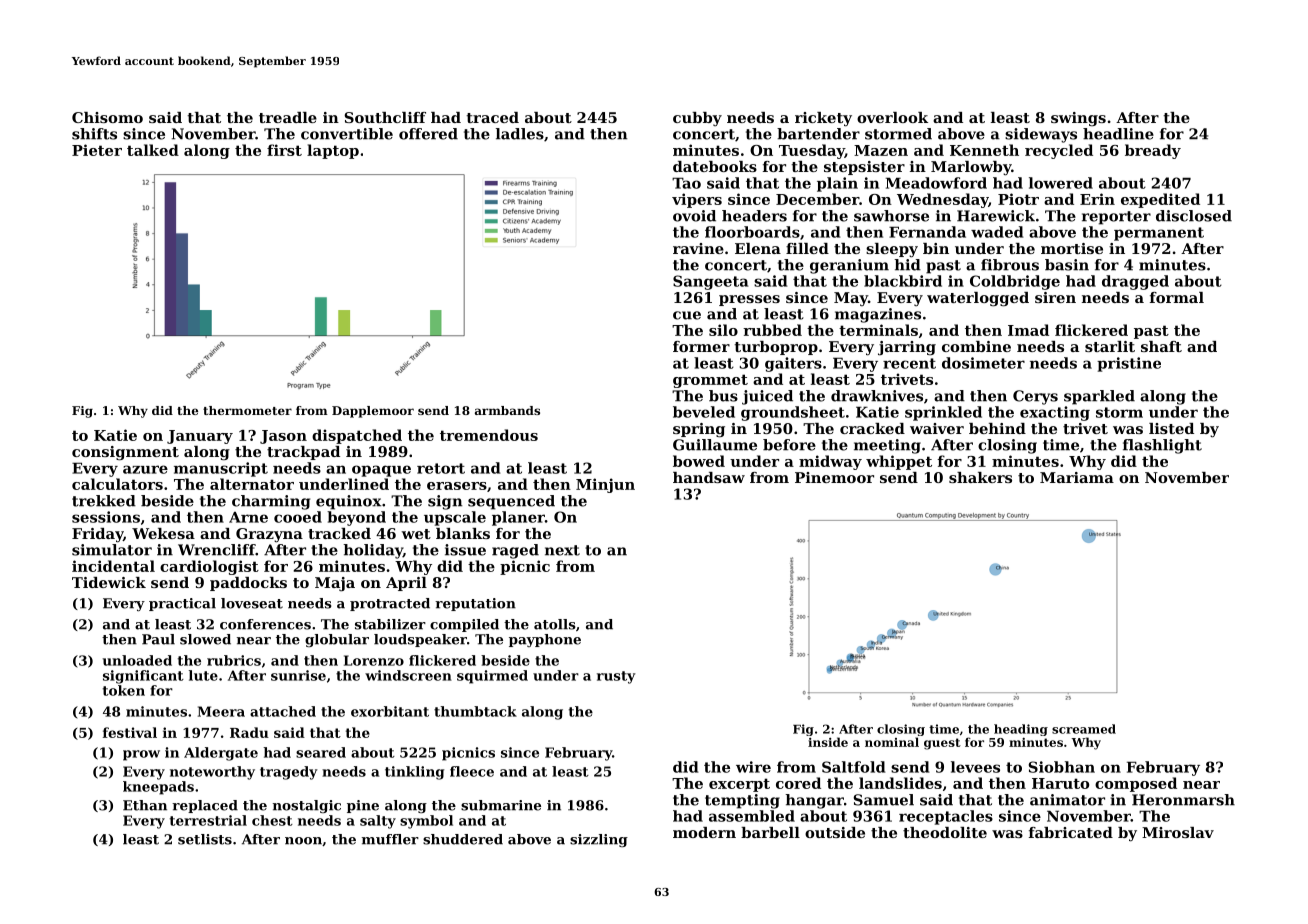  Describe the element at coordinates (697, 119) in the screenshot. I see `cubby` at that location.
